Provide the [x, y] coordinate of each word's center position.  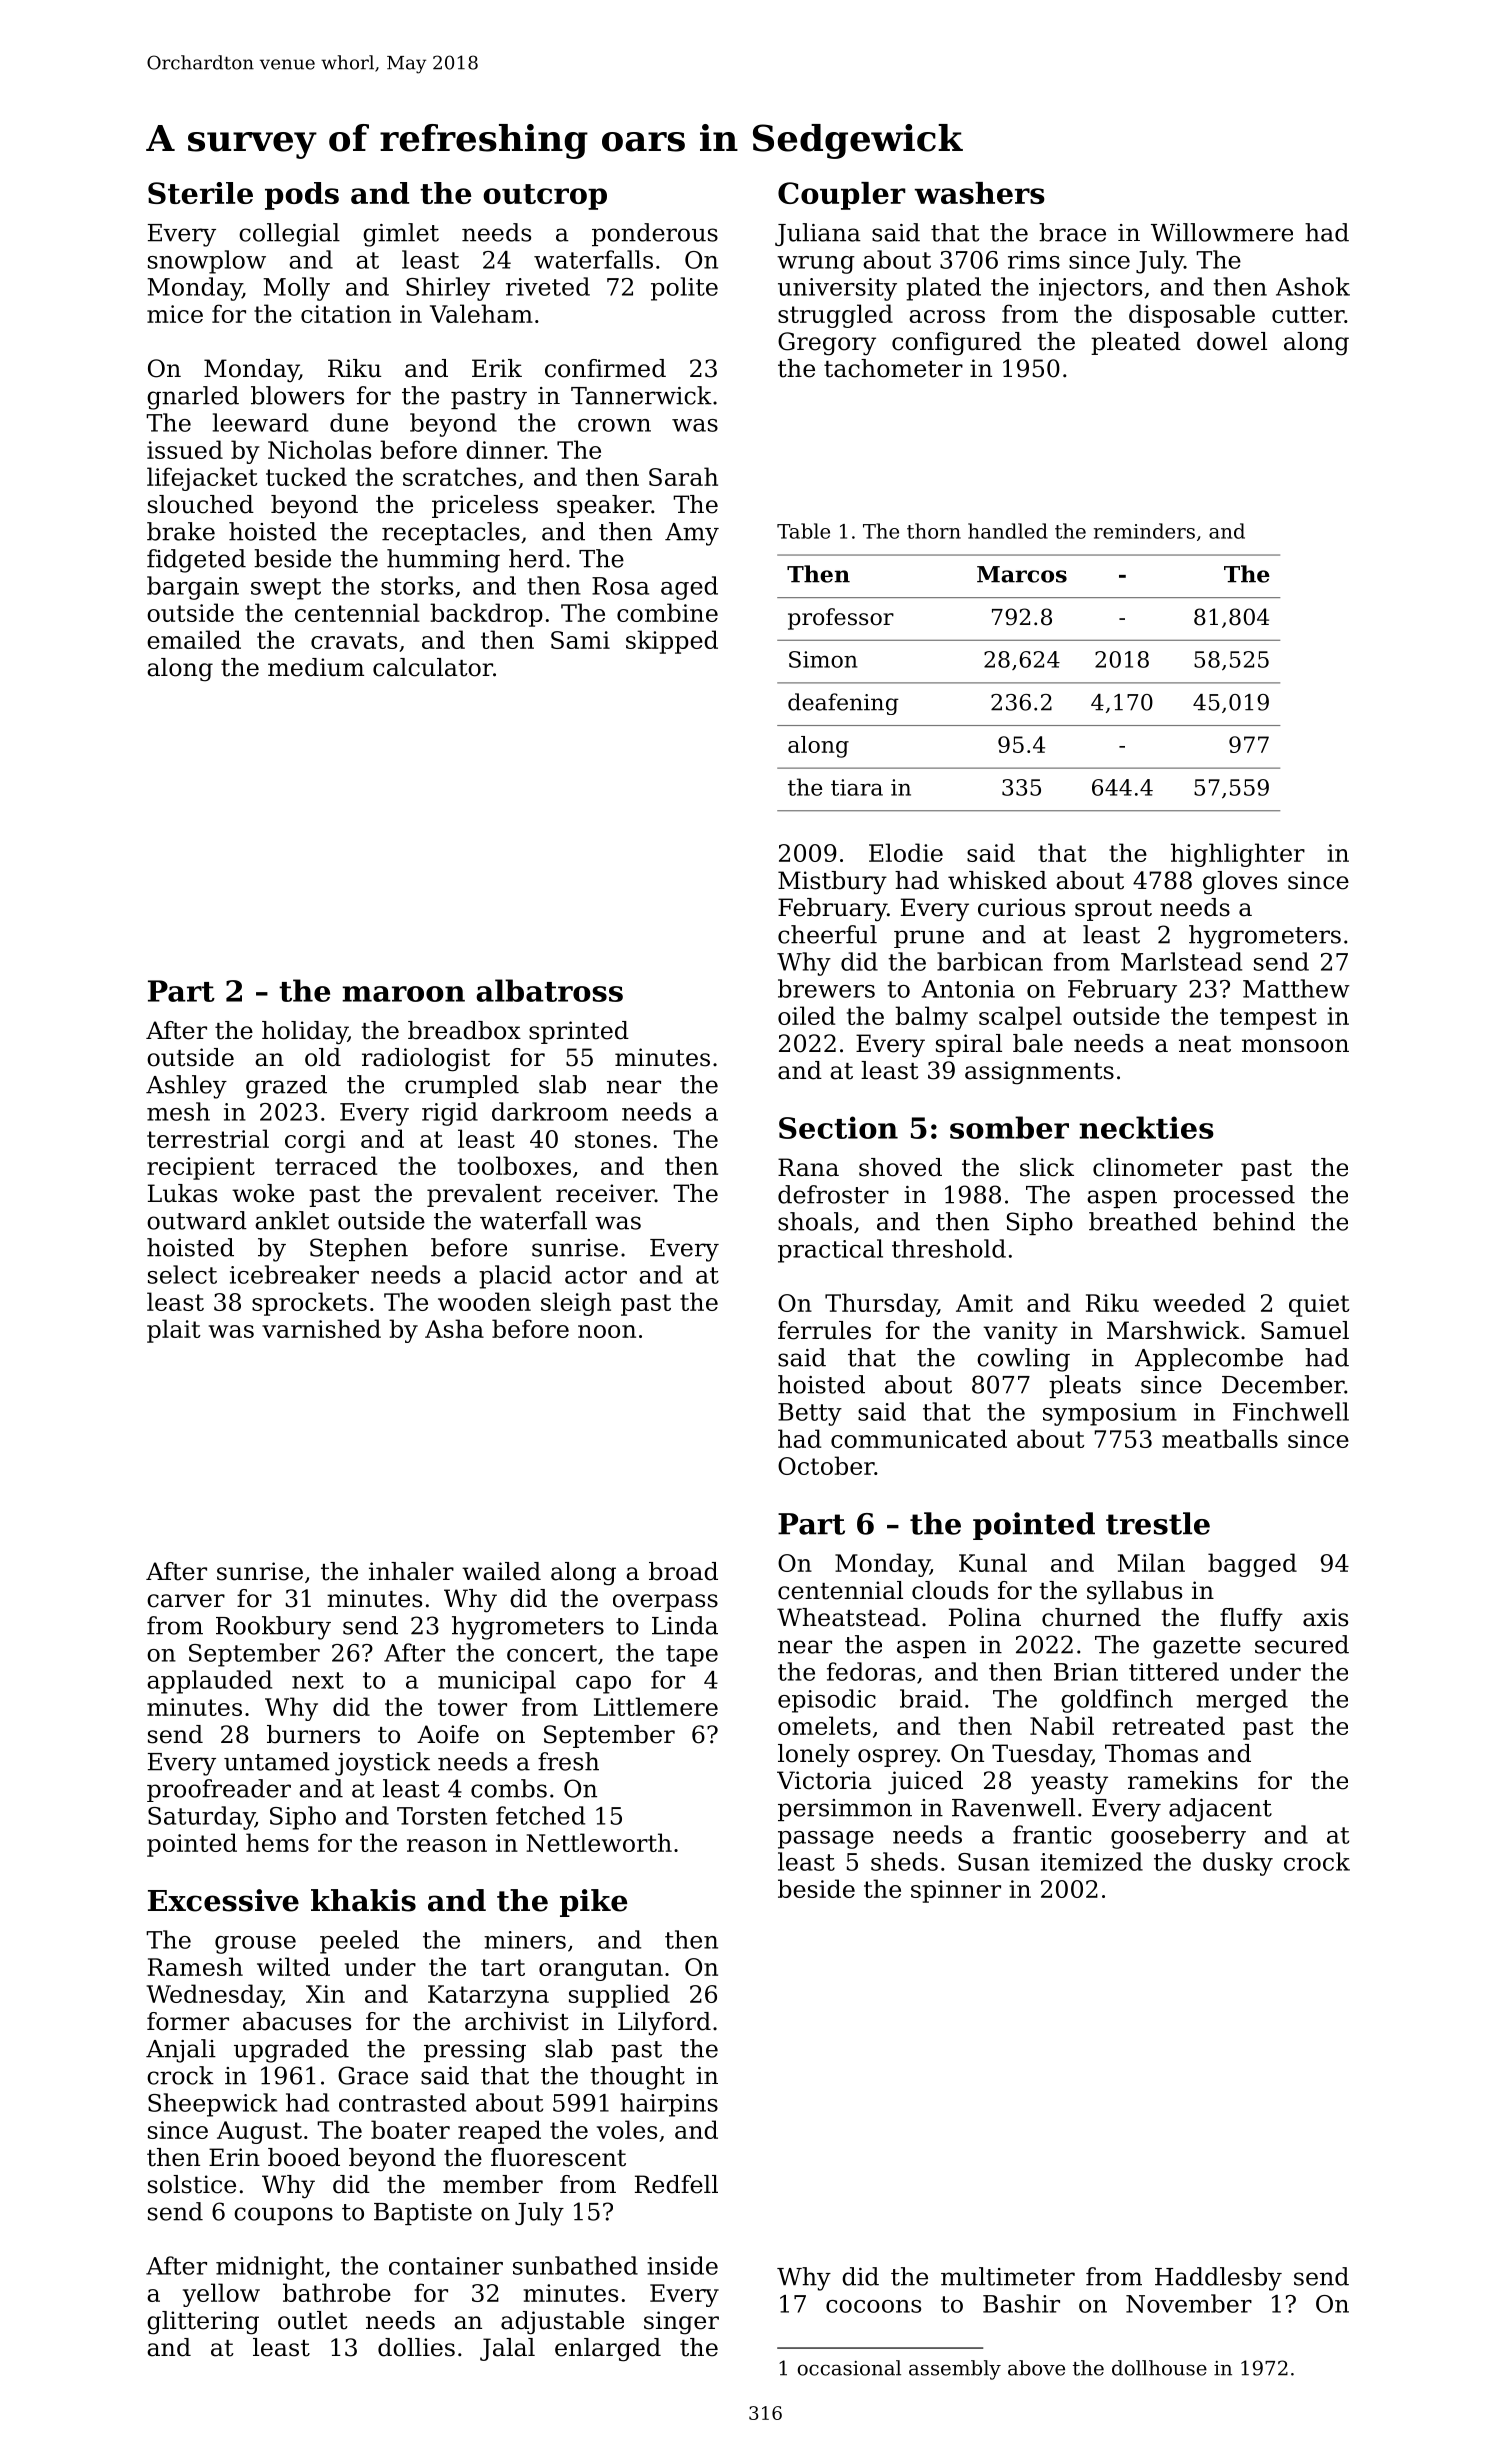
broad [683, 1571]
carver [186, 1601]
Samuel [1305, 1330]
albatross [549, 990]
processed [1234, 1196]
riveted [548, 286]
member [493, 2184]
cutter [1308, 314]
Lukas [182, 1193]
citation [346, 314]
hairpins [669, 2105]
